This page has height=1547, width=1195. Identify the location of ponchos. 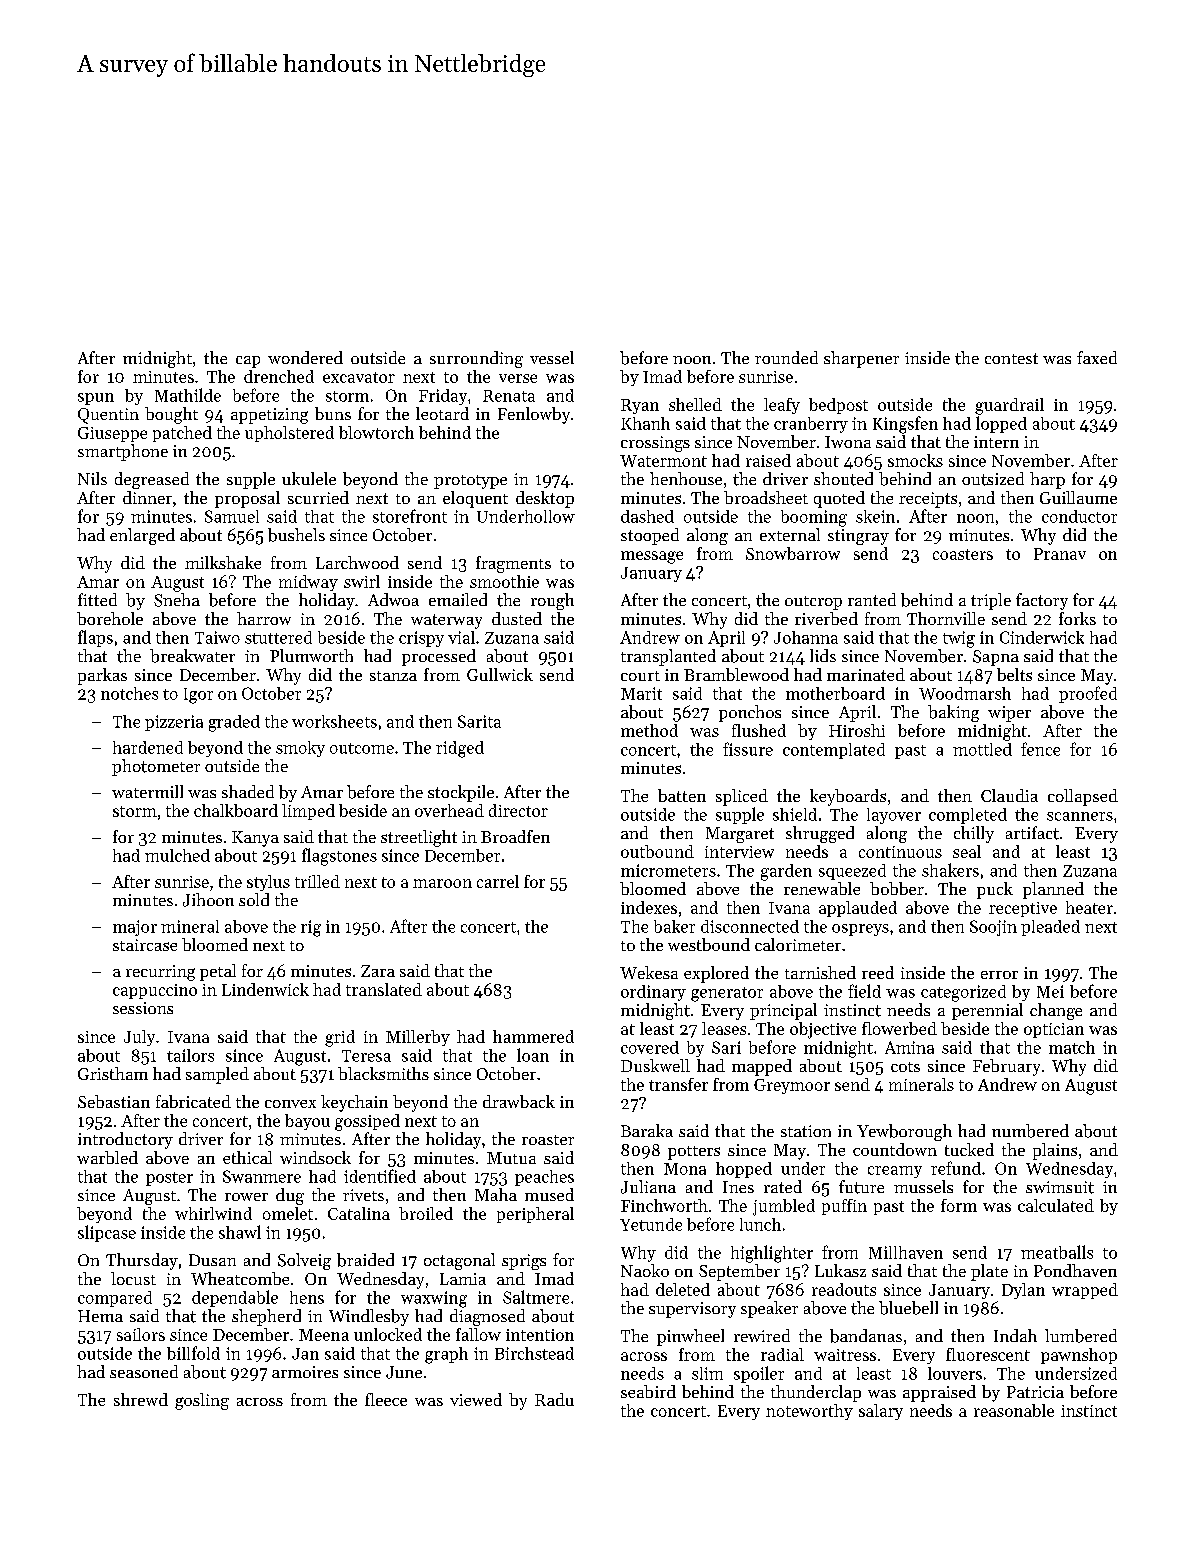
(750, 713).
